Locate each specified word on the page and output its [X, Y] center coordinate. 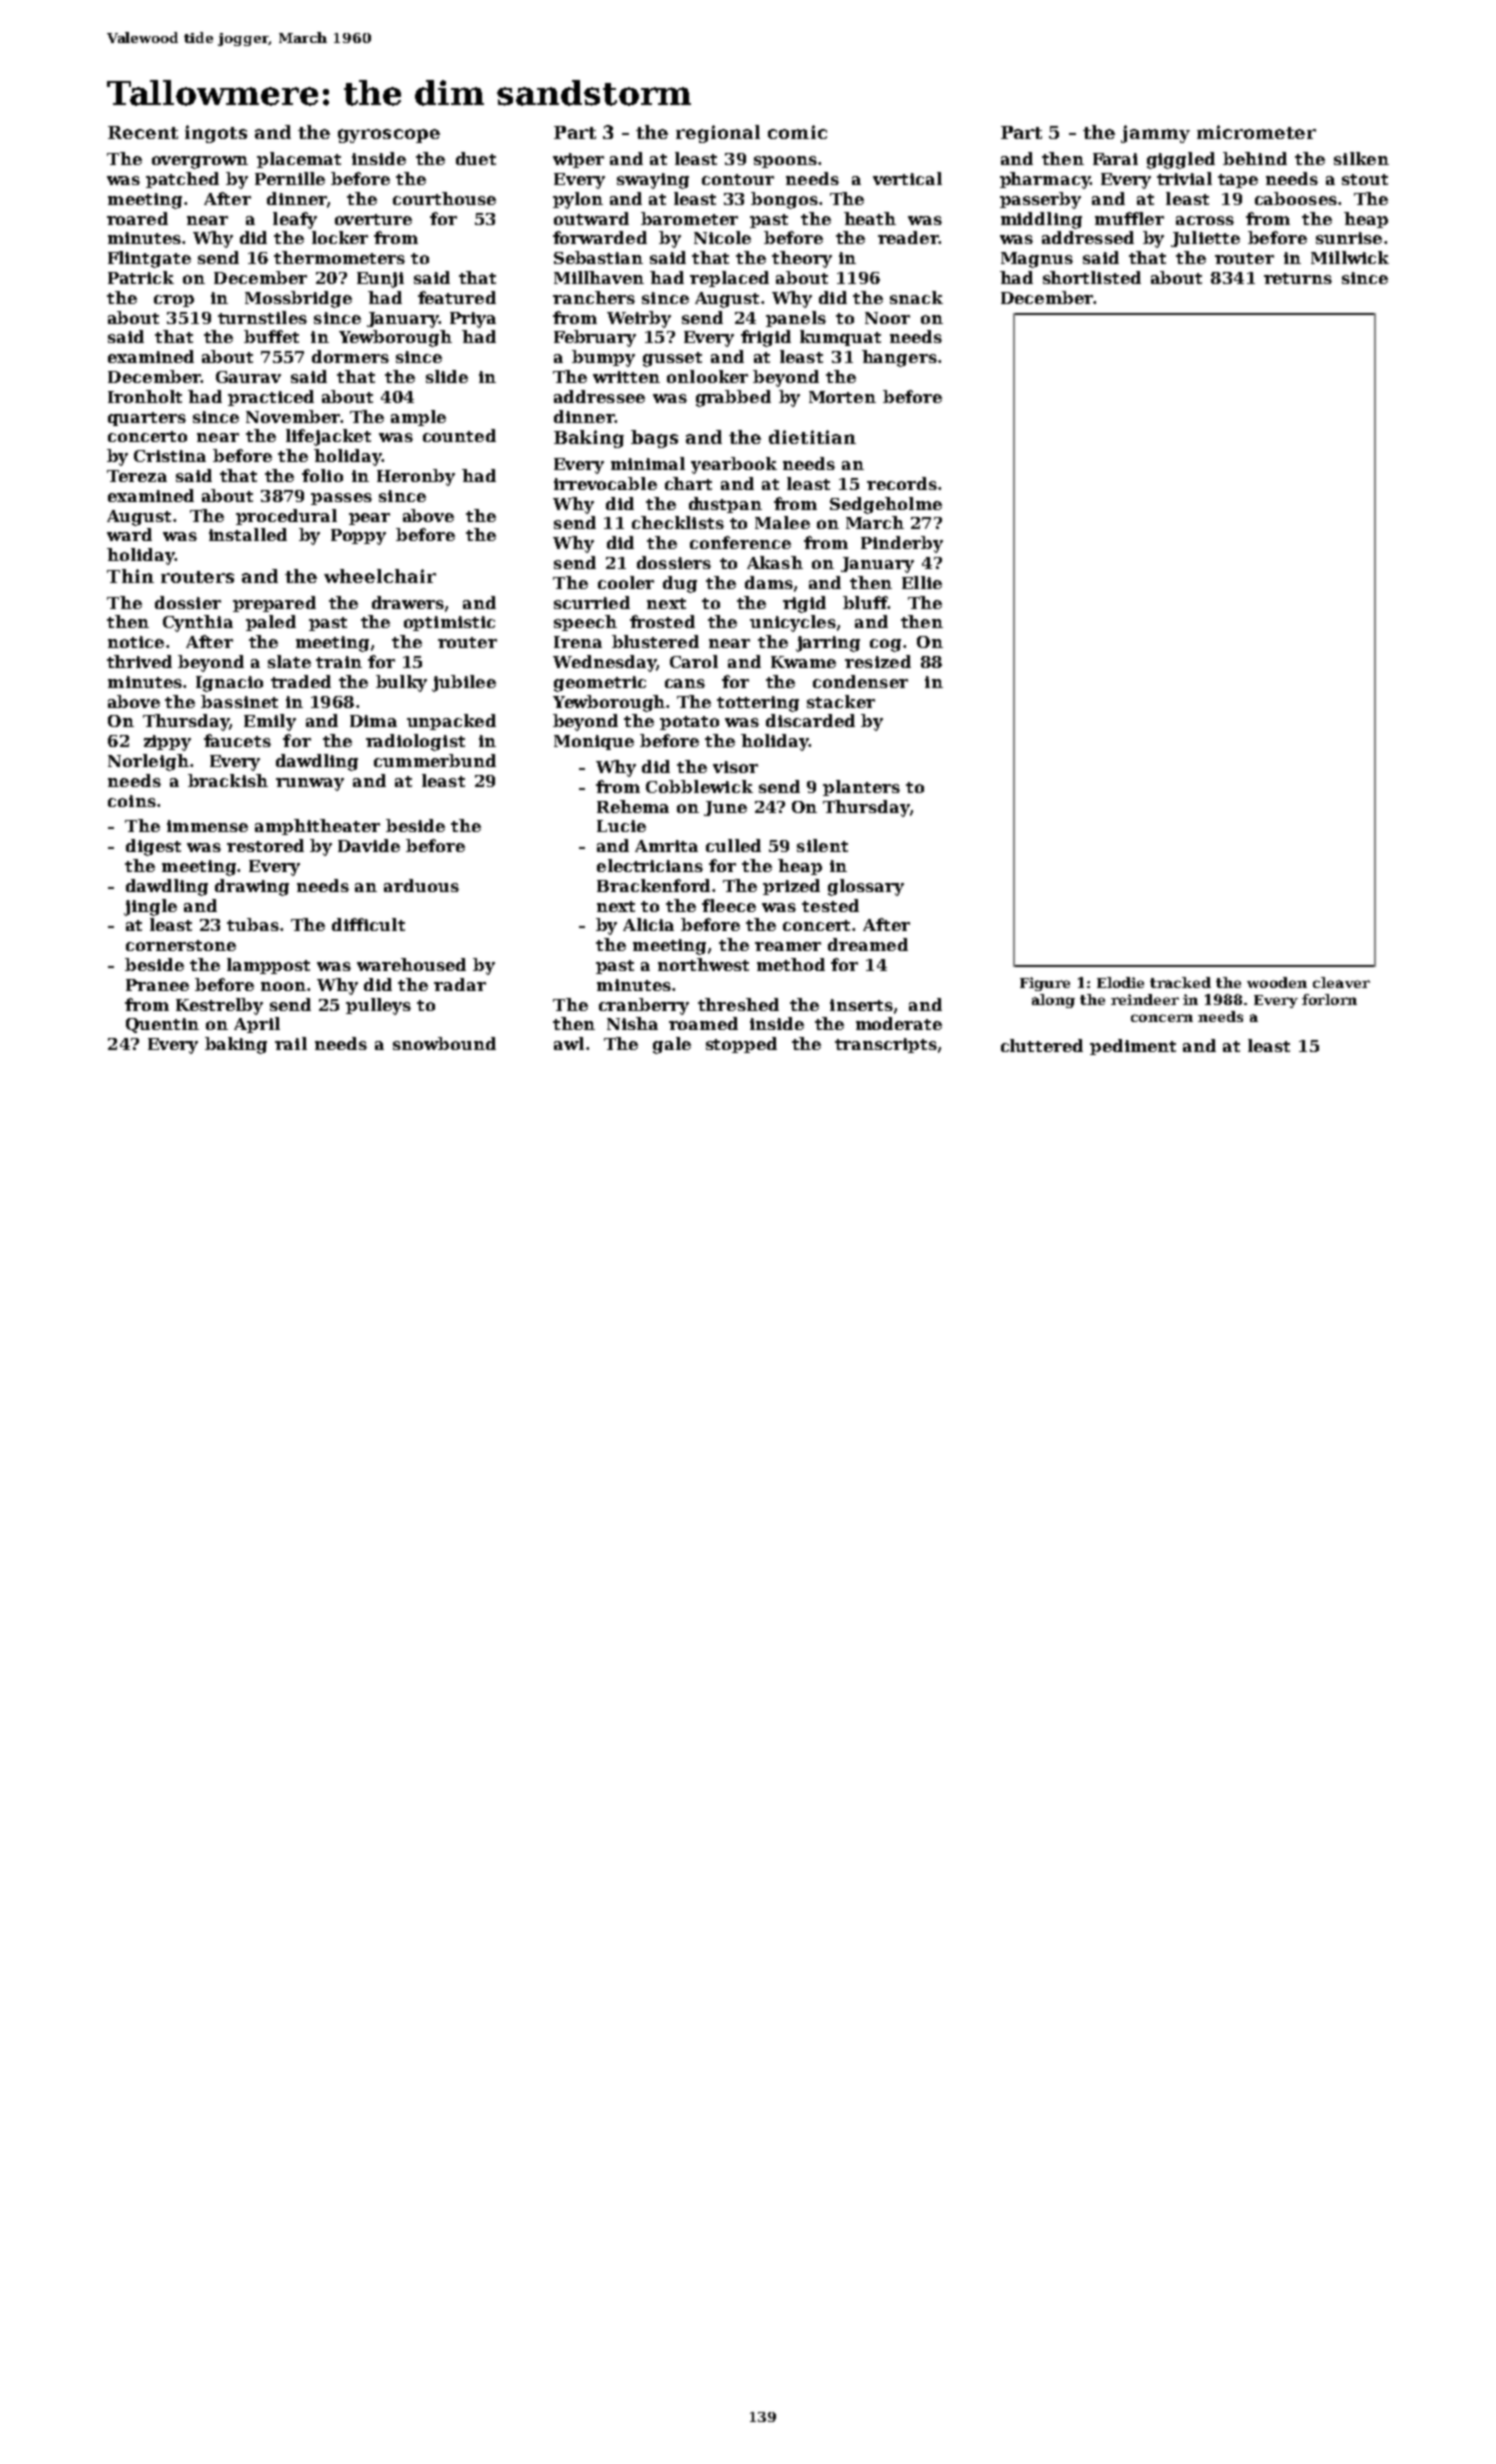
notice [136, 642]
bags [654, 439]
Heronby [416, 477]
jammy [1155, 134]
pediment [1133, 1047]
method [791, 964]
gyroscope [389, 136]
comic [797, 132]
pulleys [378, 1006]
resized [878, 661]
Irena [578, 642]
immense [207, 826]
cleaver [1341, 982]
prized [791, 887]
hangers [899, 358]
